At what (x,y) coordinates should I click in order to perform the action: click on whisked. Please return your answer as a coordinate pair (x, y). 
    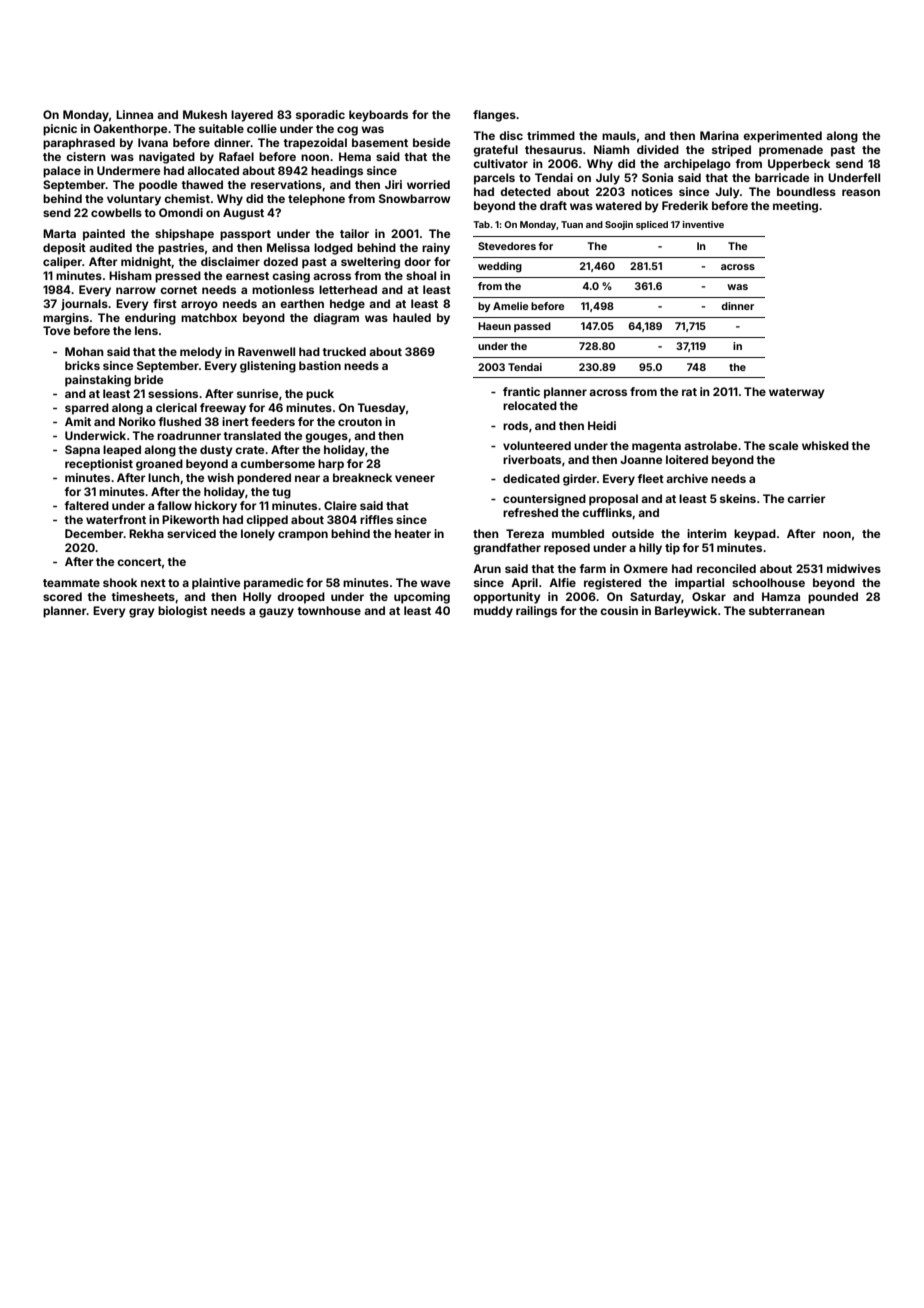
    Looking at the image, I should click on (825, 445).
